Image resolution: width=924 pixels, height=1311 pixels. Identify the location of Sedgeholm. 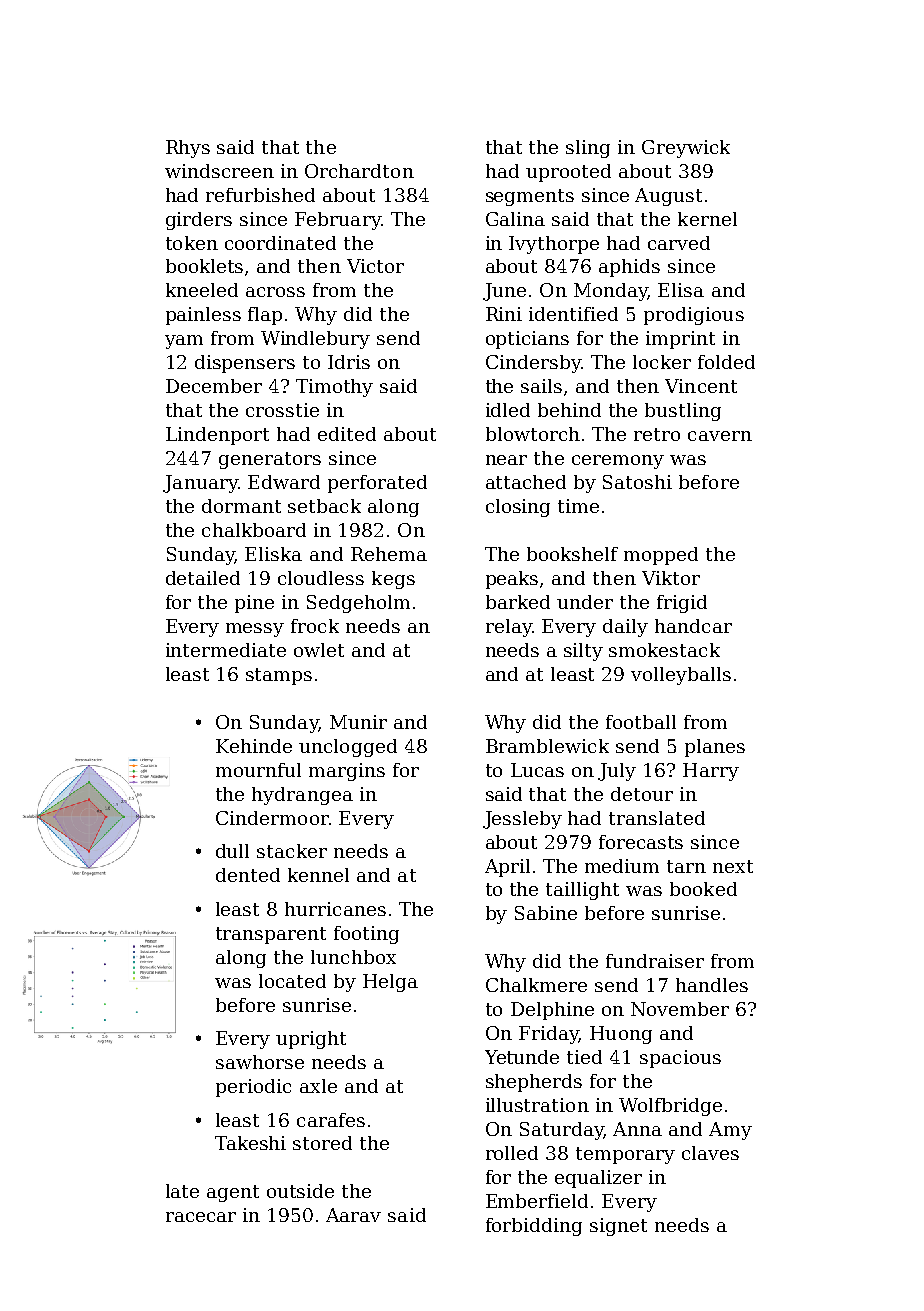
(358, 604).
